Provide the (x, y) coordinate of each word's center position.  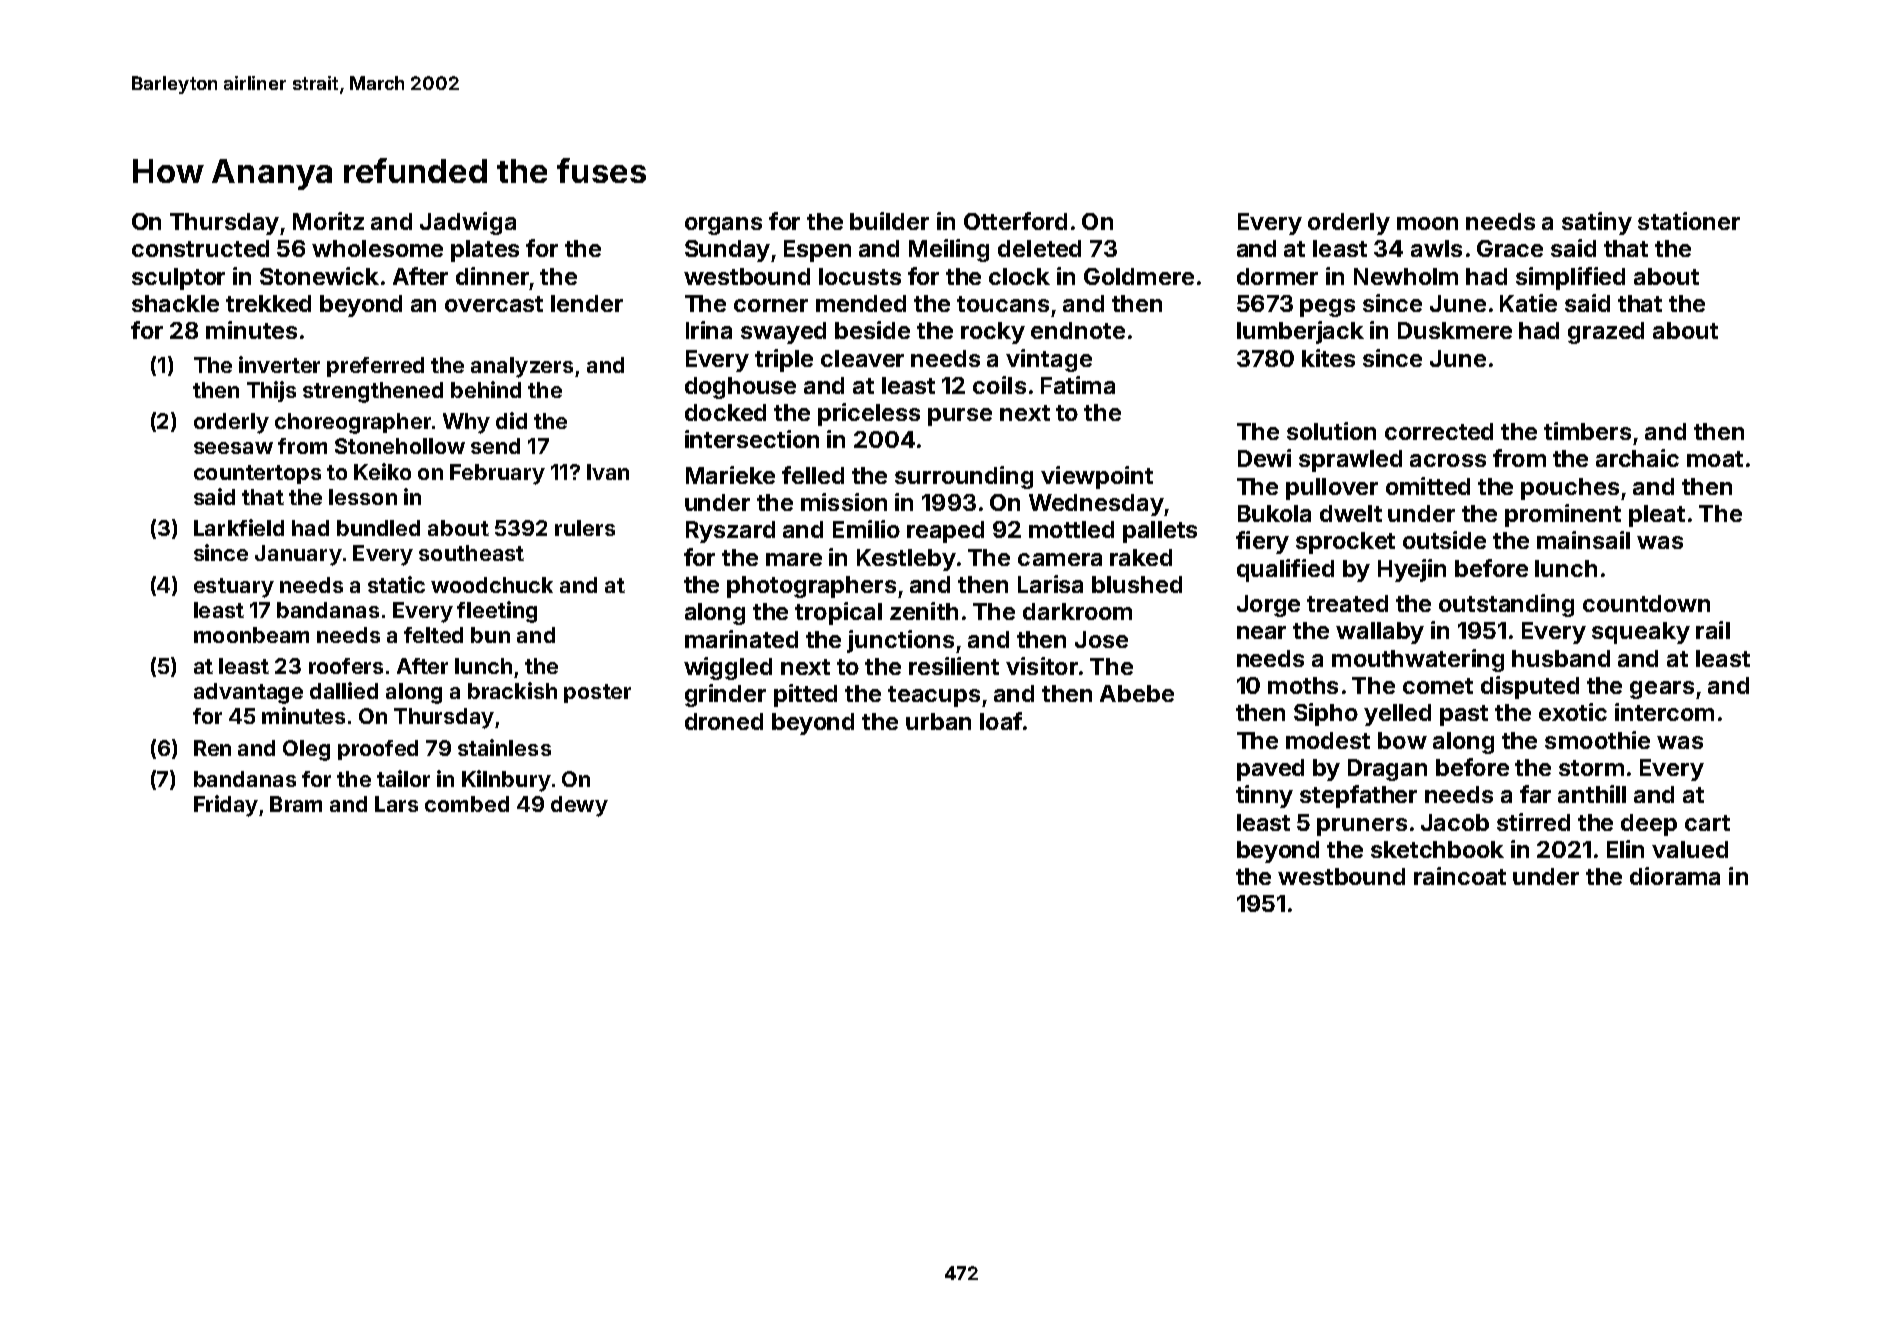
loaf (1001, 721)
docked (725, 412)
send (495, 446)
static (396, 584)
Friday (226, 806)
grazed (1606, 333)
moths (1303, 685)
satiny (1597, 223)
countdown (1646, 603)
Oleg (306, 750)
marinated (741, 639)
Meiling (949, 250)
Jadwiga (468, 223)
